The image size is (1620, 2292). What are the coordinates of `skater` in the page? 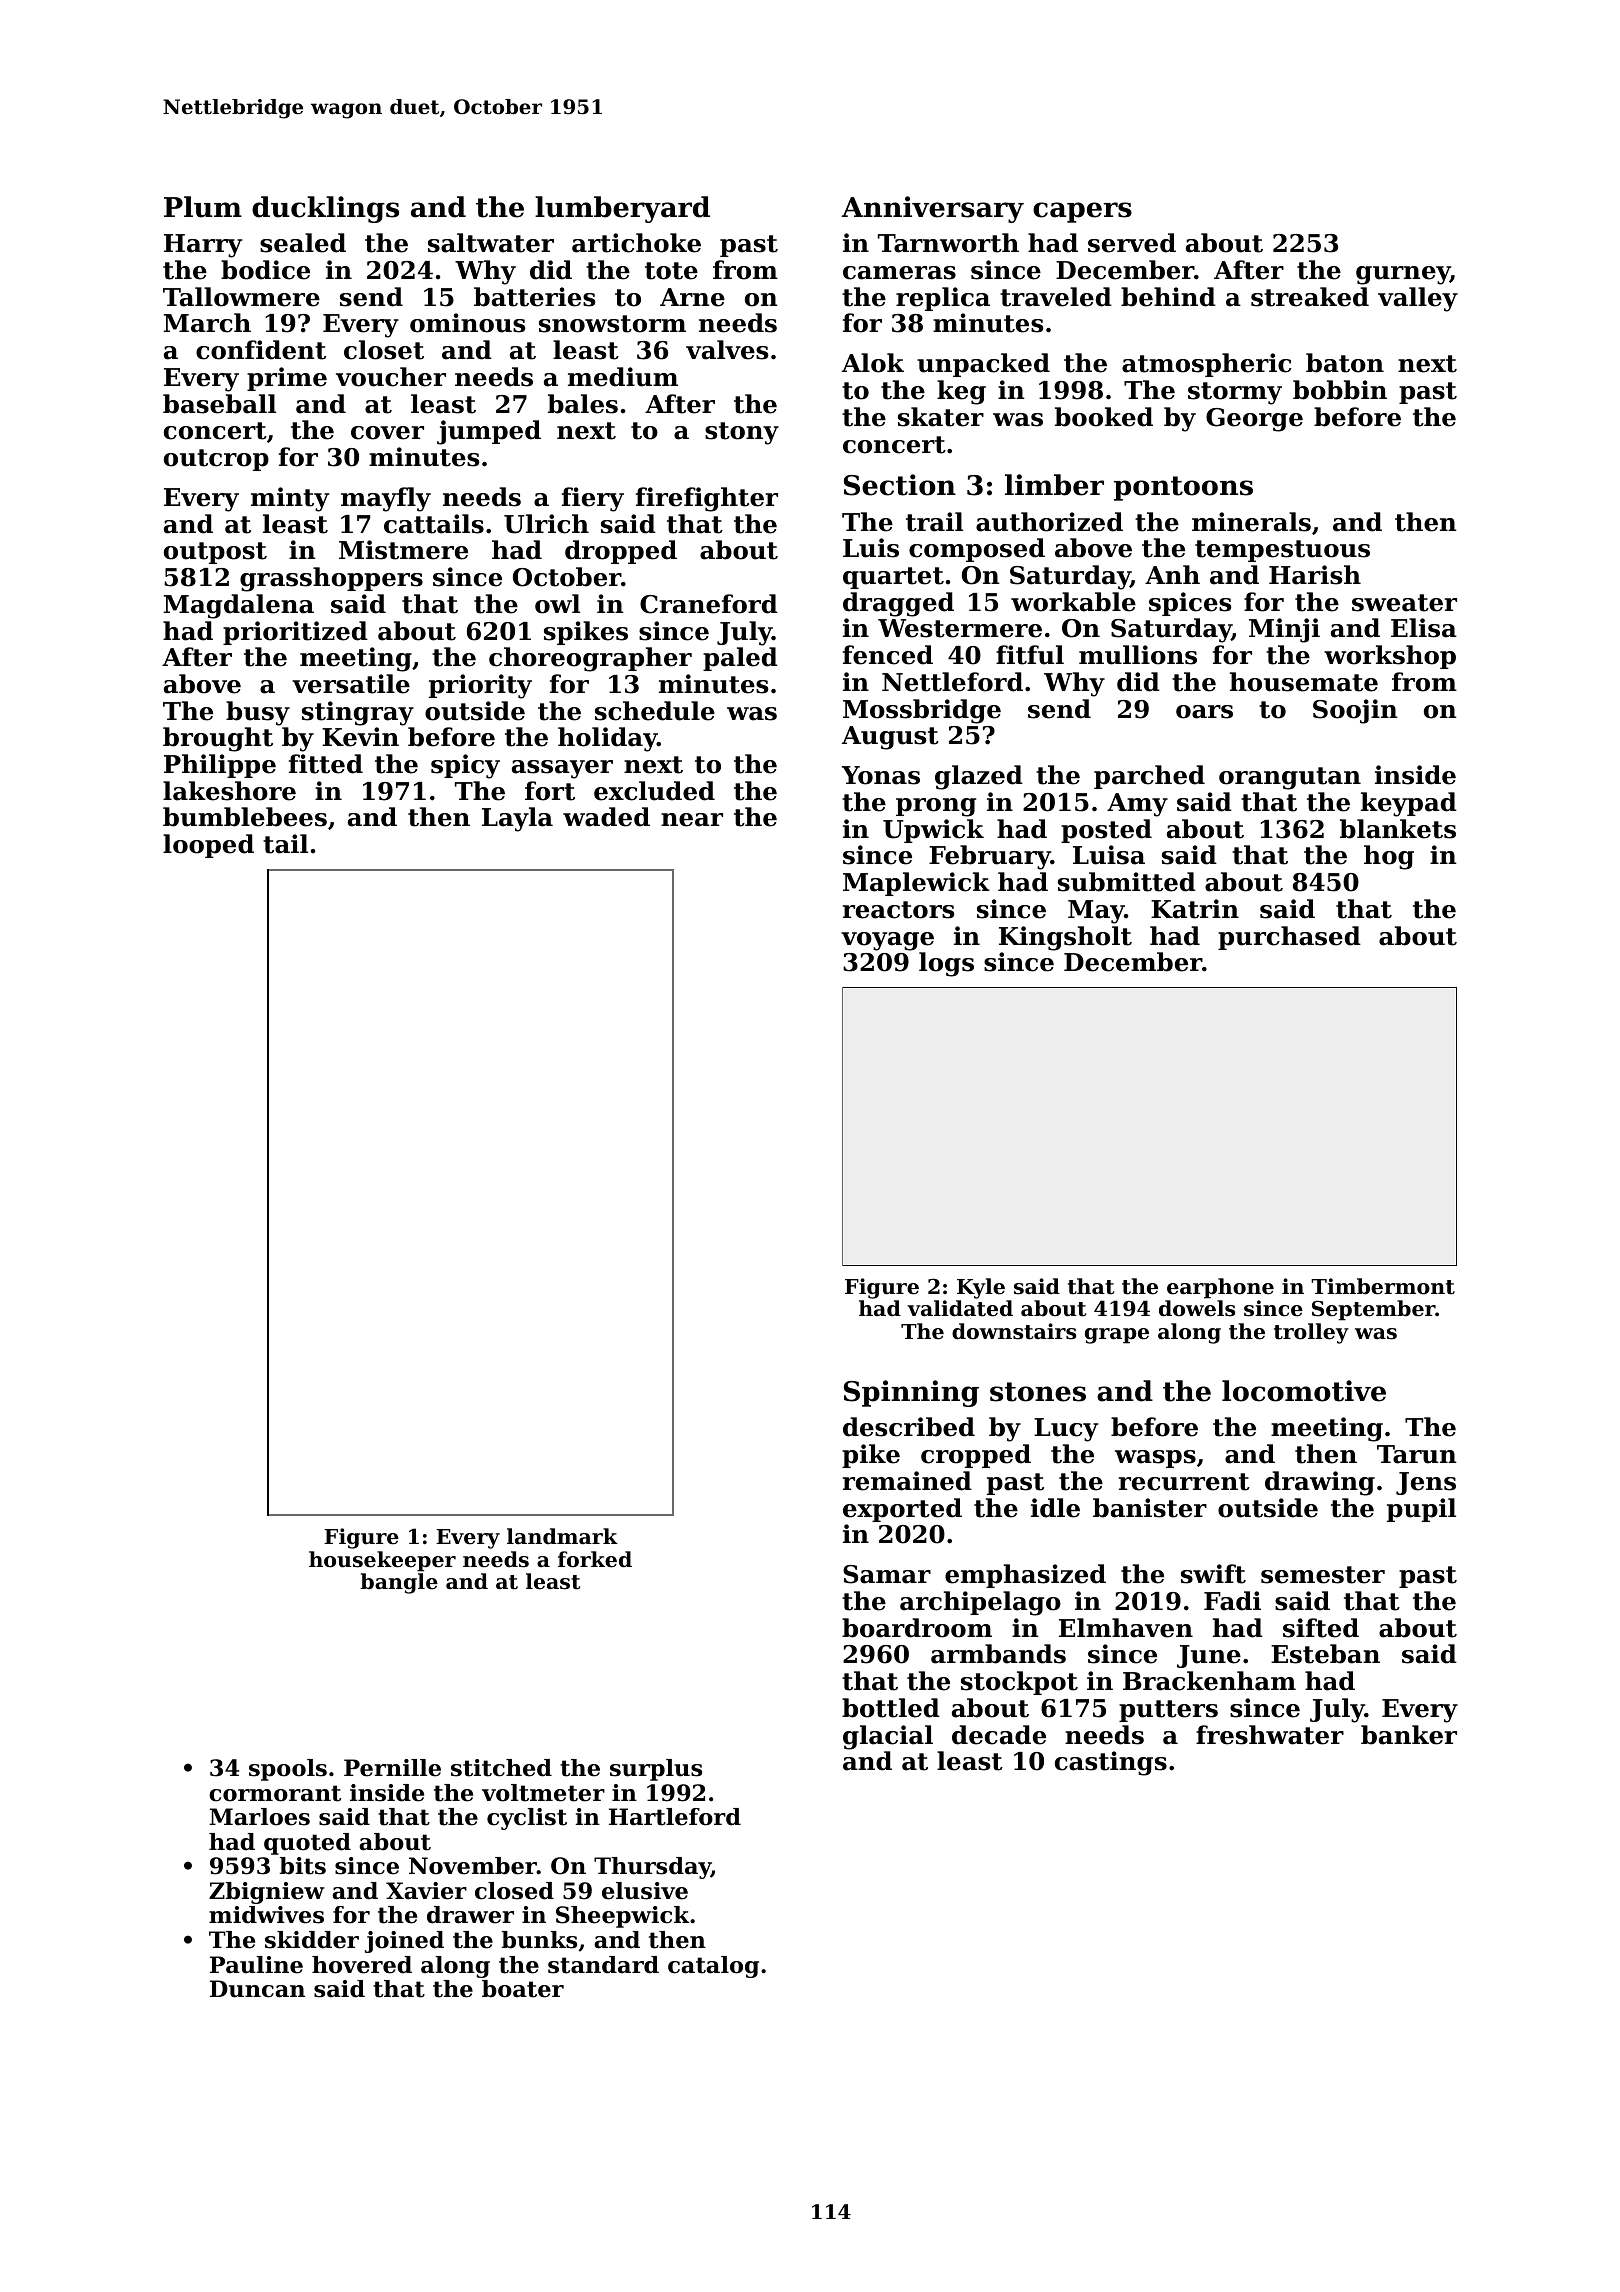 It's located at (941, 417).
